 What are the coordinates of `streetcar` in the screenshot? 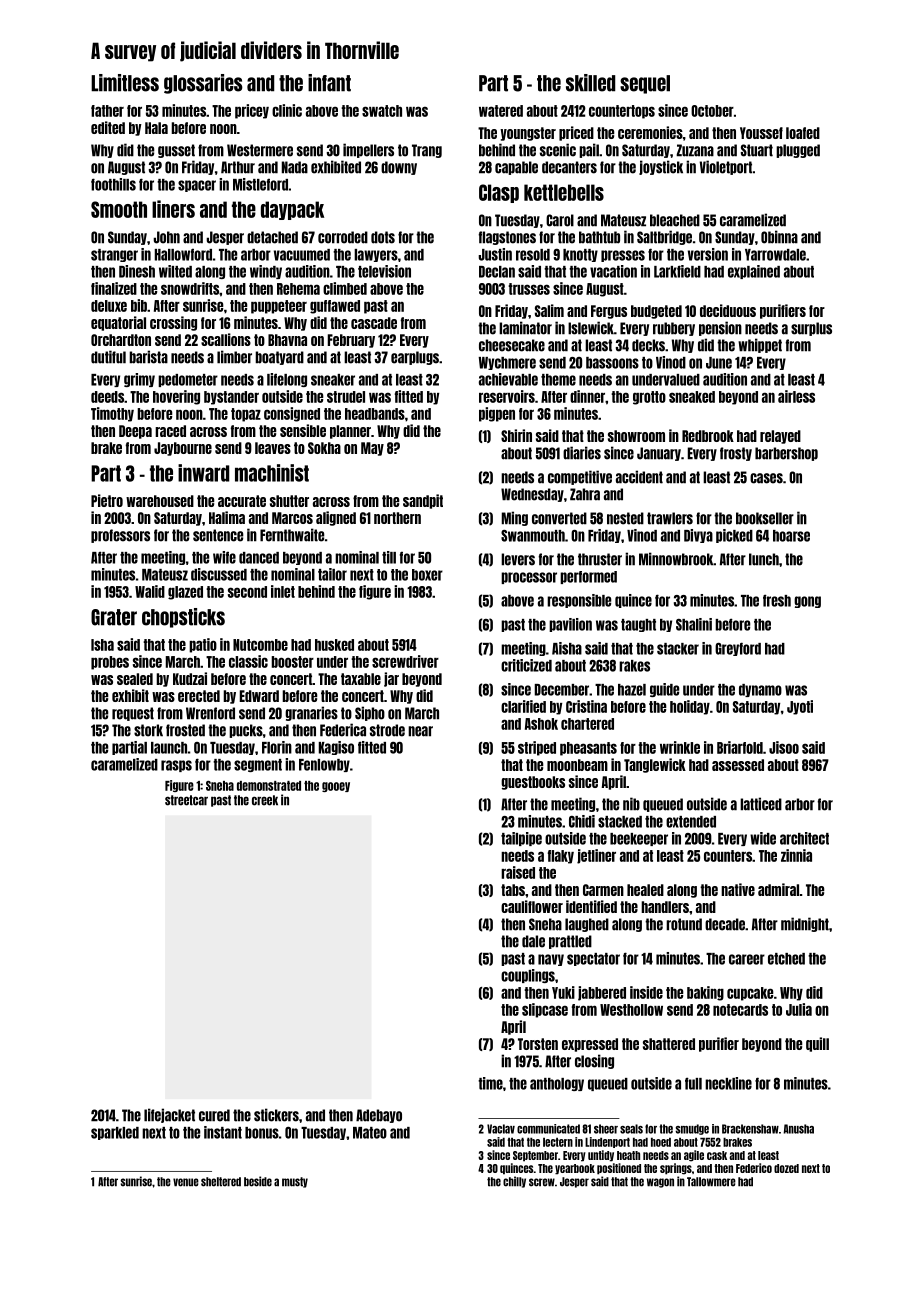 It's located at (186, 800).
